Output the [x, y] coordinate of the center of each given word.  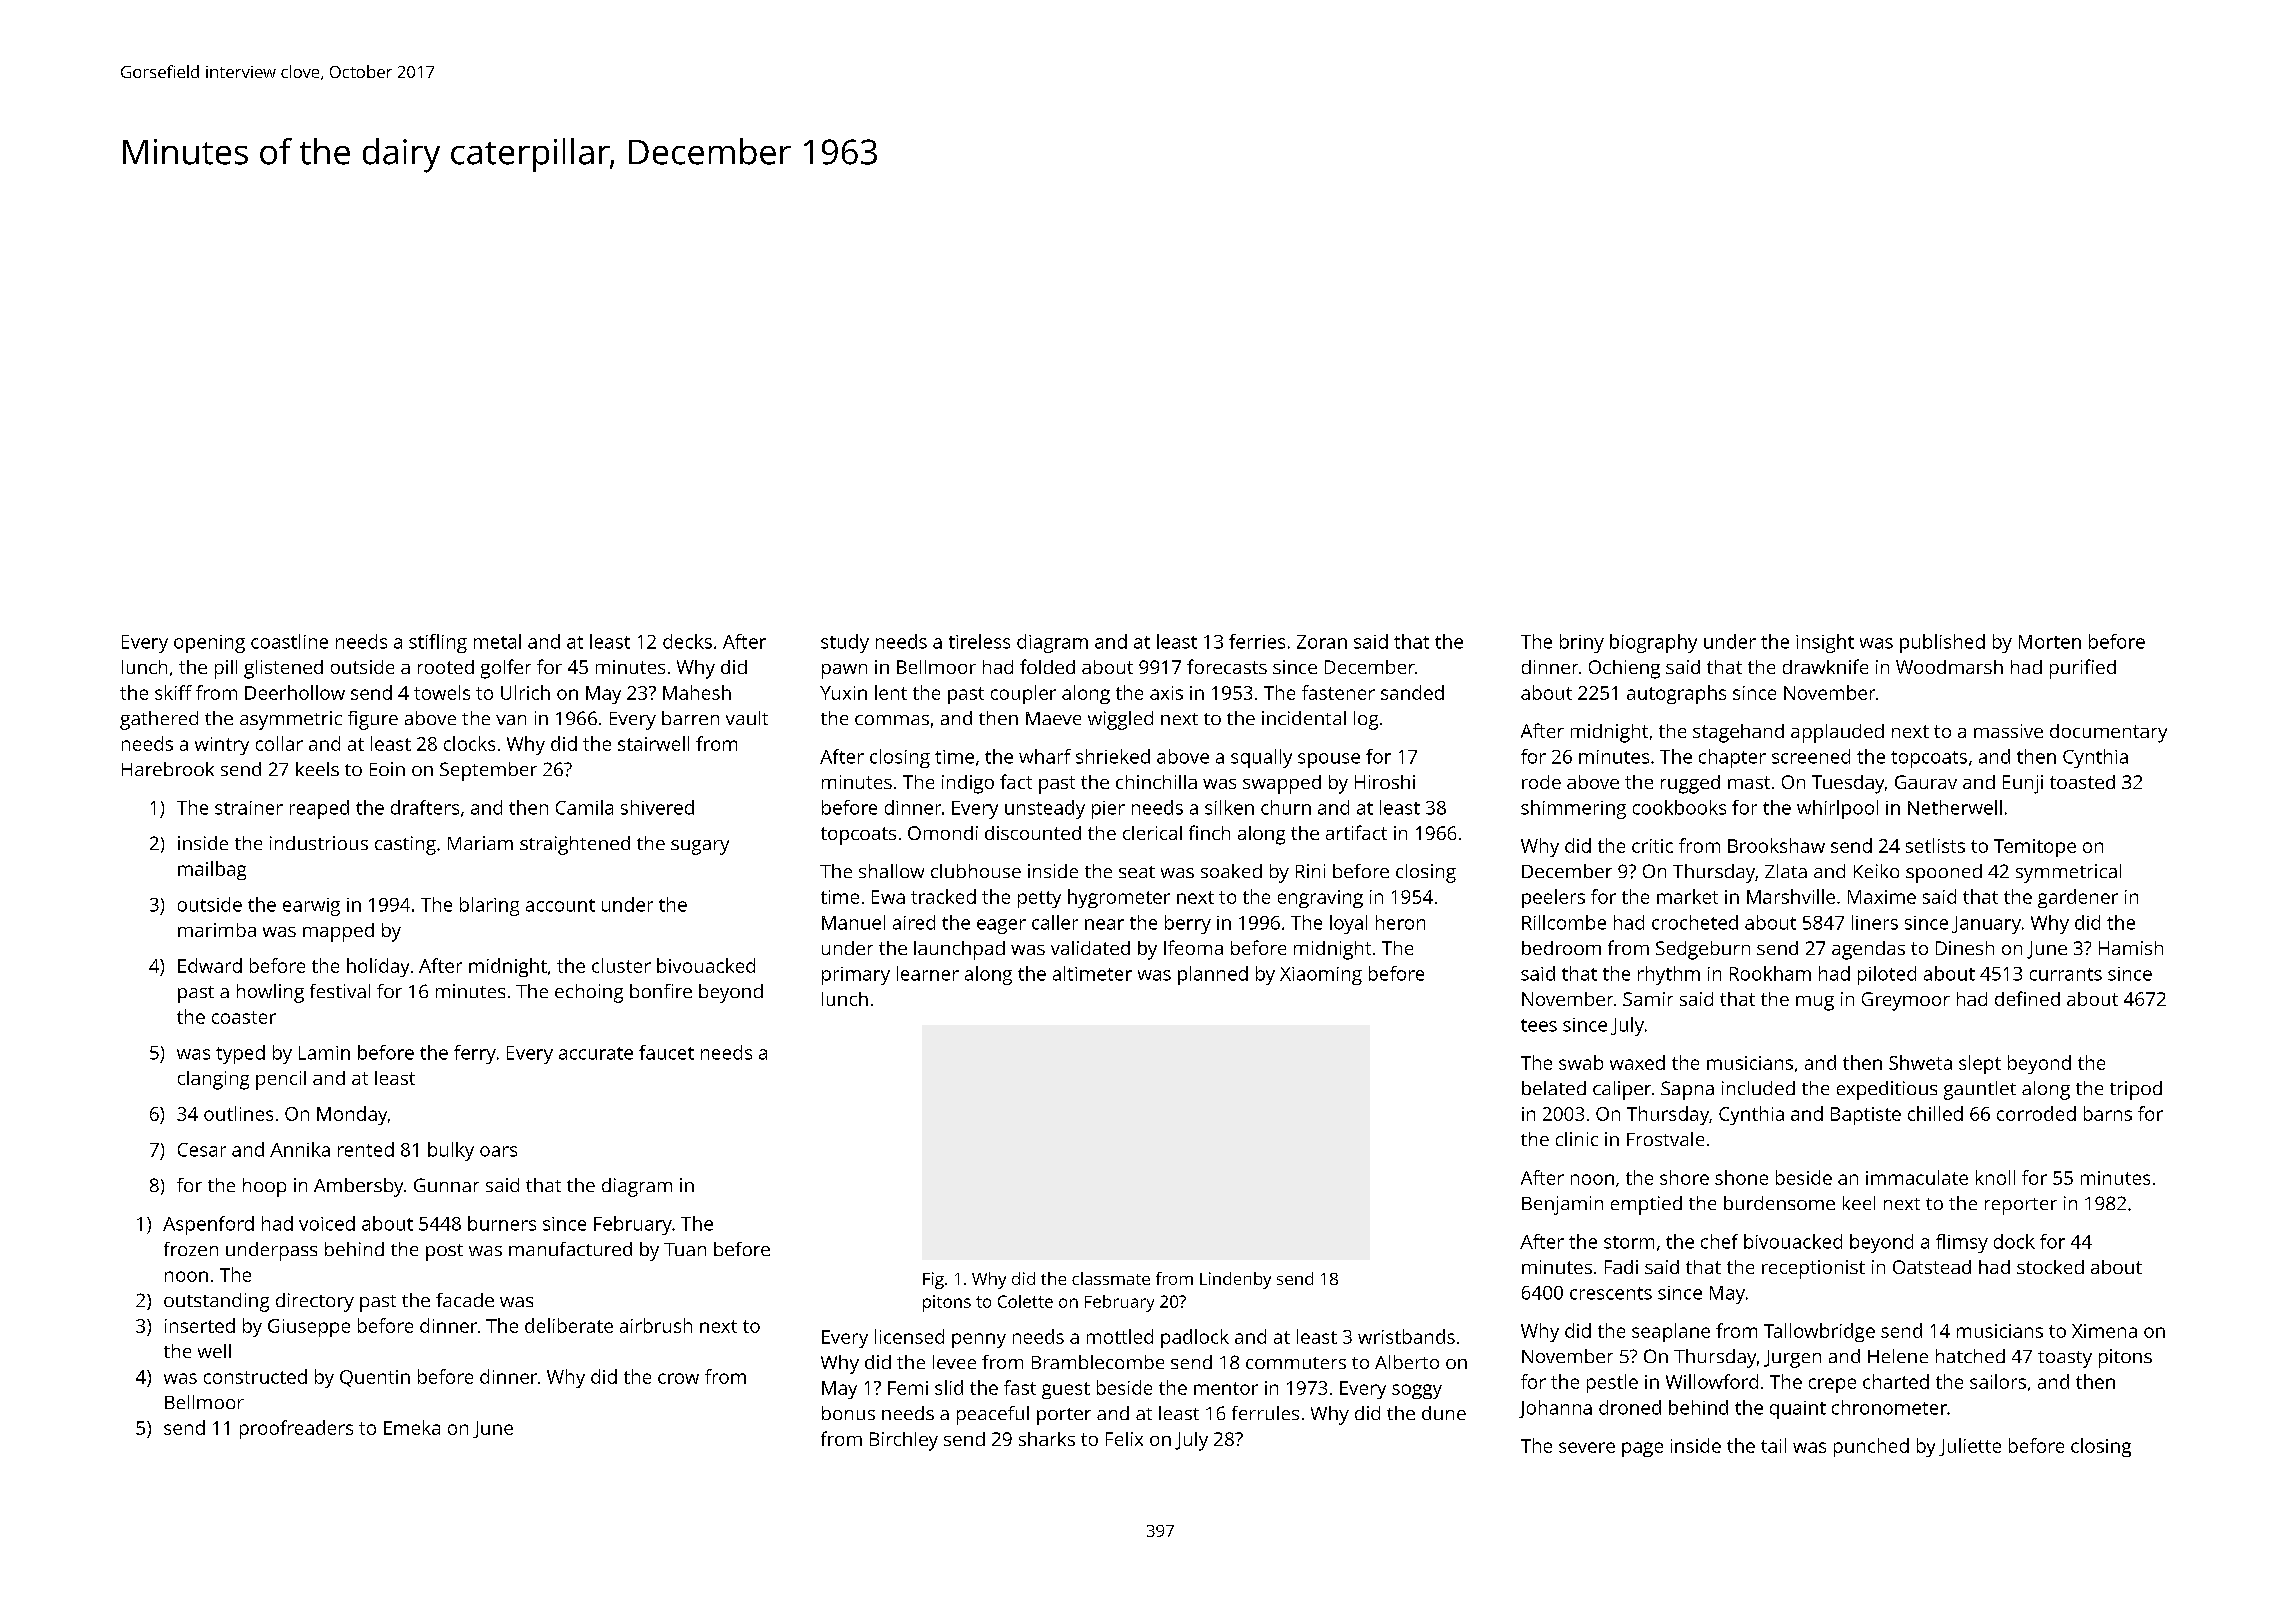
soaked [1231, 871]
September [488, 771]
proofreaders [296, 1429]
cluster [621, 965]
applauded [1837, 733]
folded [1047, 666]
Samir [1648, 999]
